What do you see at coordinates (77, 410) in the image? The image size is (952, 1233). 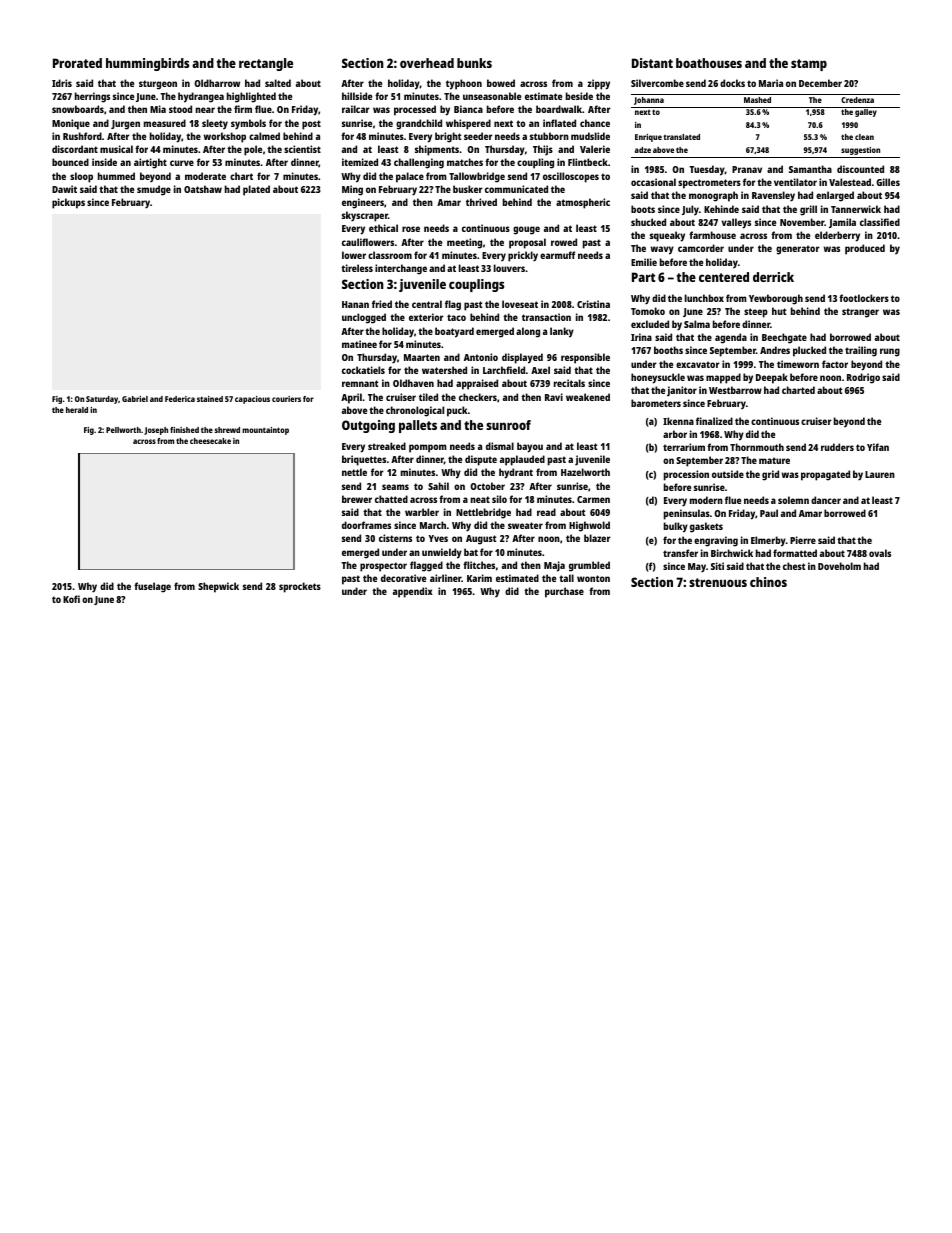 I see `herald` at bounding box center [77, 410].
